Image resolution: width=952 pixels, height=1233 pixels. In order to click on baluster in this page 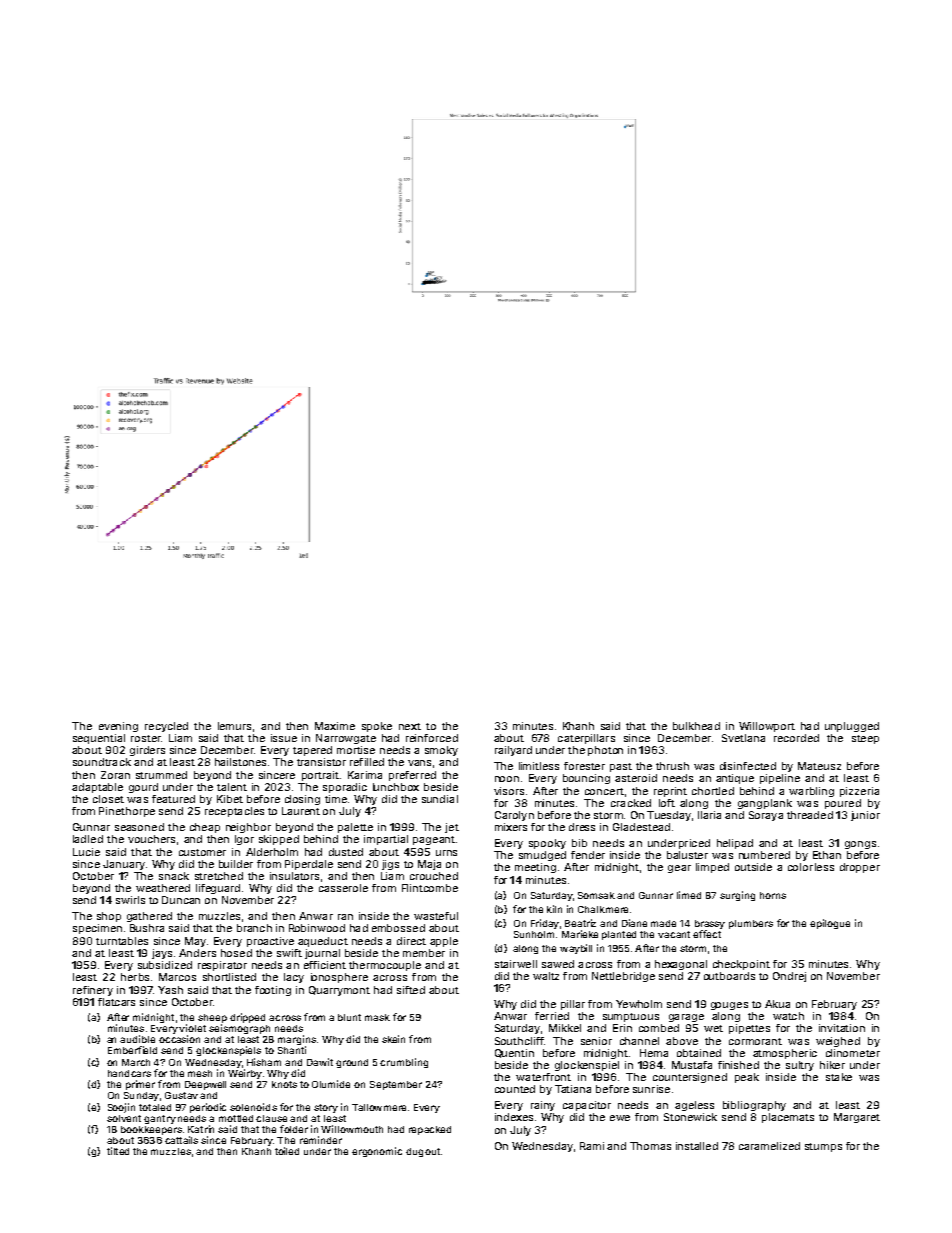, I will do `click(687, 855)`.
